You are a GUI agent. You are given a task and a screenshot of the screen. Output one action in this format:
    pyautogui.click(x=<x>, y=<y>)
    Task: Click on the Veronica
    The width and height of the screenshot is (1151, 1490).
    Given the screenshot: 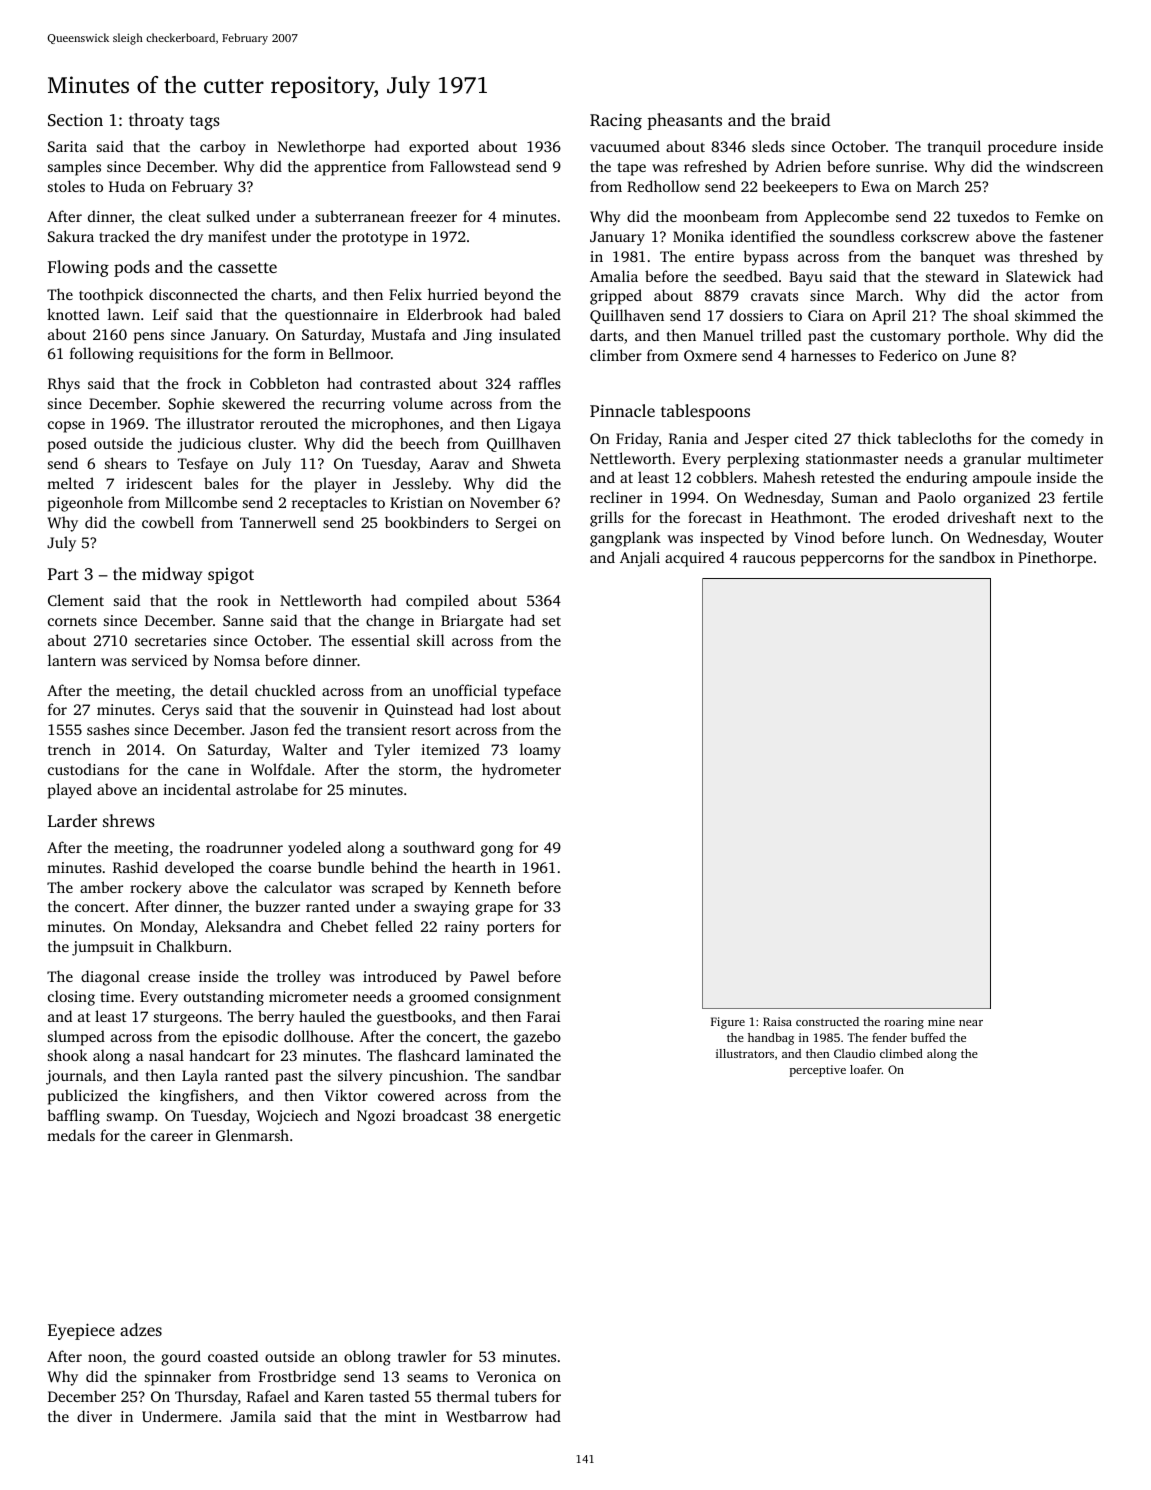 What is the action you would take?
    pyautogui.click(x=506, y=1376)
